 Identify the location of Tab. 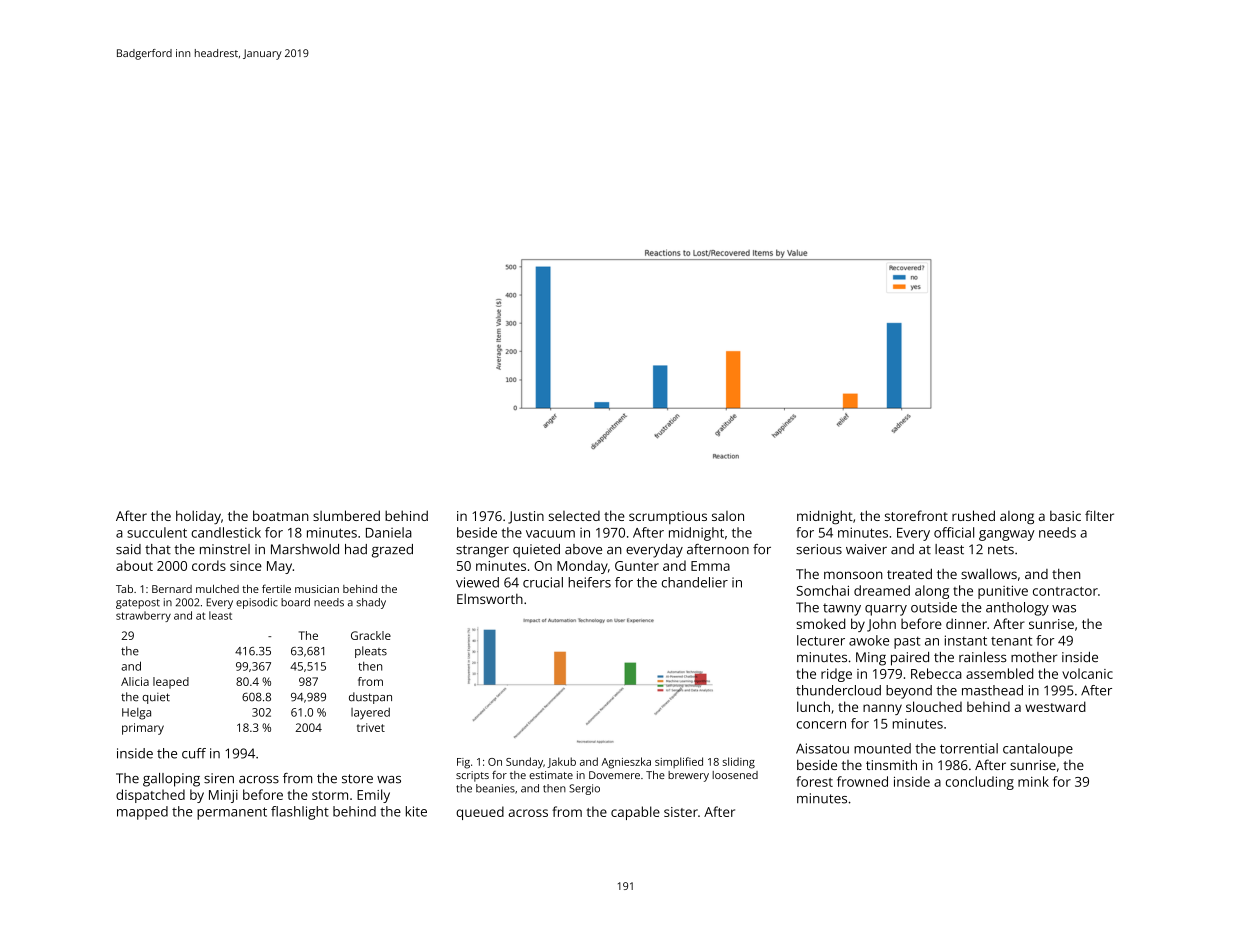
(124, 589).
